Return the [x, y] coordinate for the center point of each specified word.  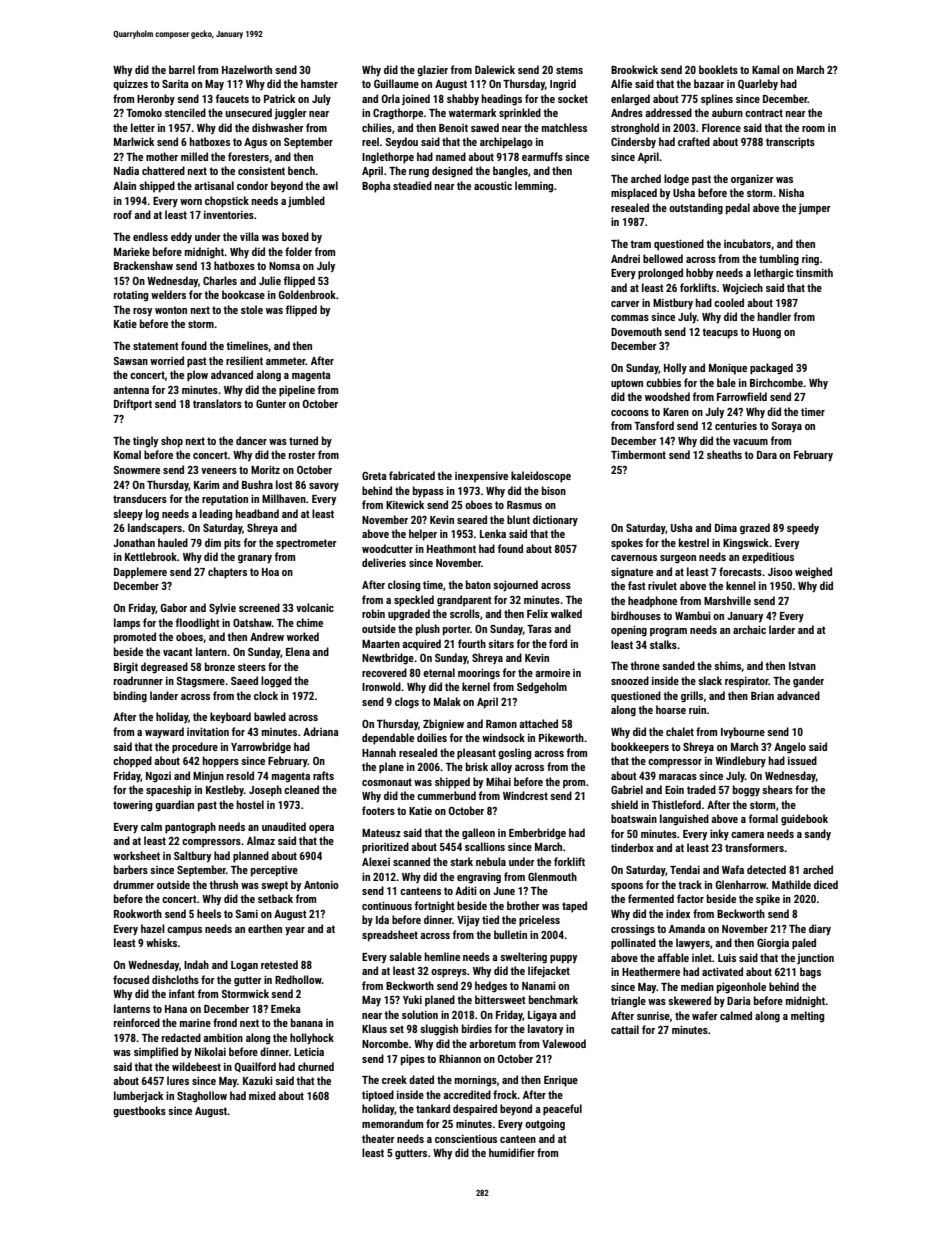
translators [217, 403]
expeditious [768, 557]
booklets [718, 69]
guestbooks [139, 1112]
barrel [182, 69]
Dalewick [495, 69]
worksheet [136, 855]
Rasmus [524, 505]
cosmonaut [387, 782]
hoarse [671, 709]
